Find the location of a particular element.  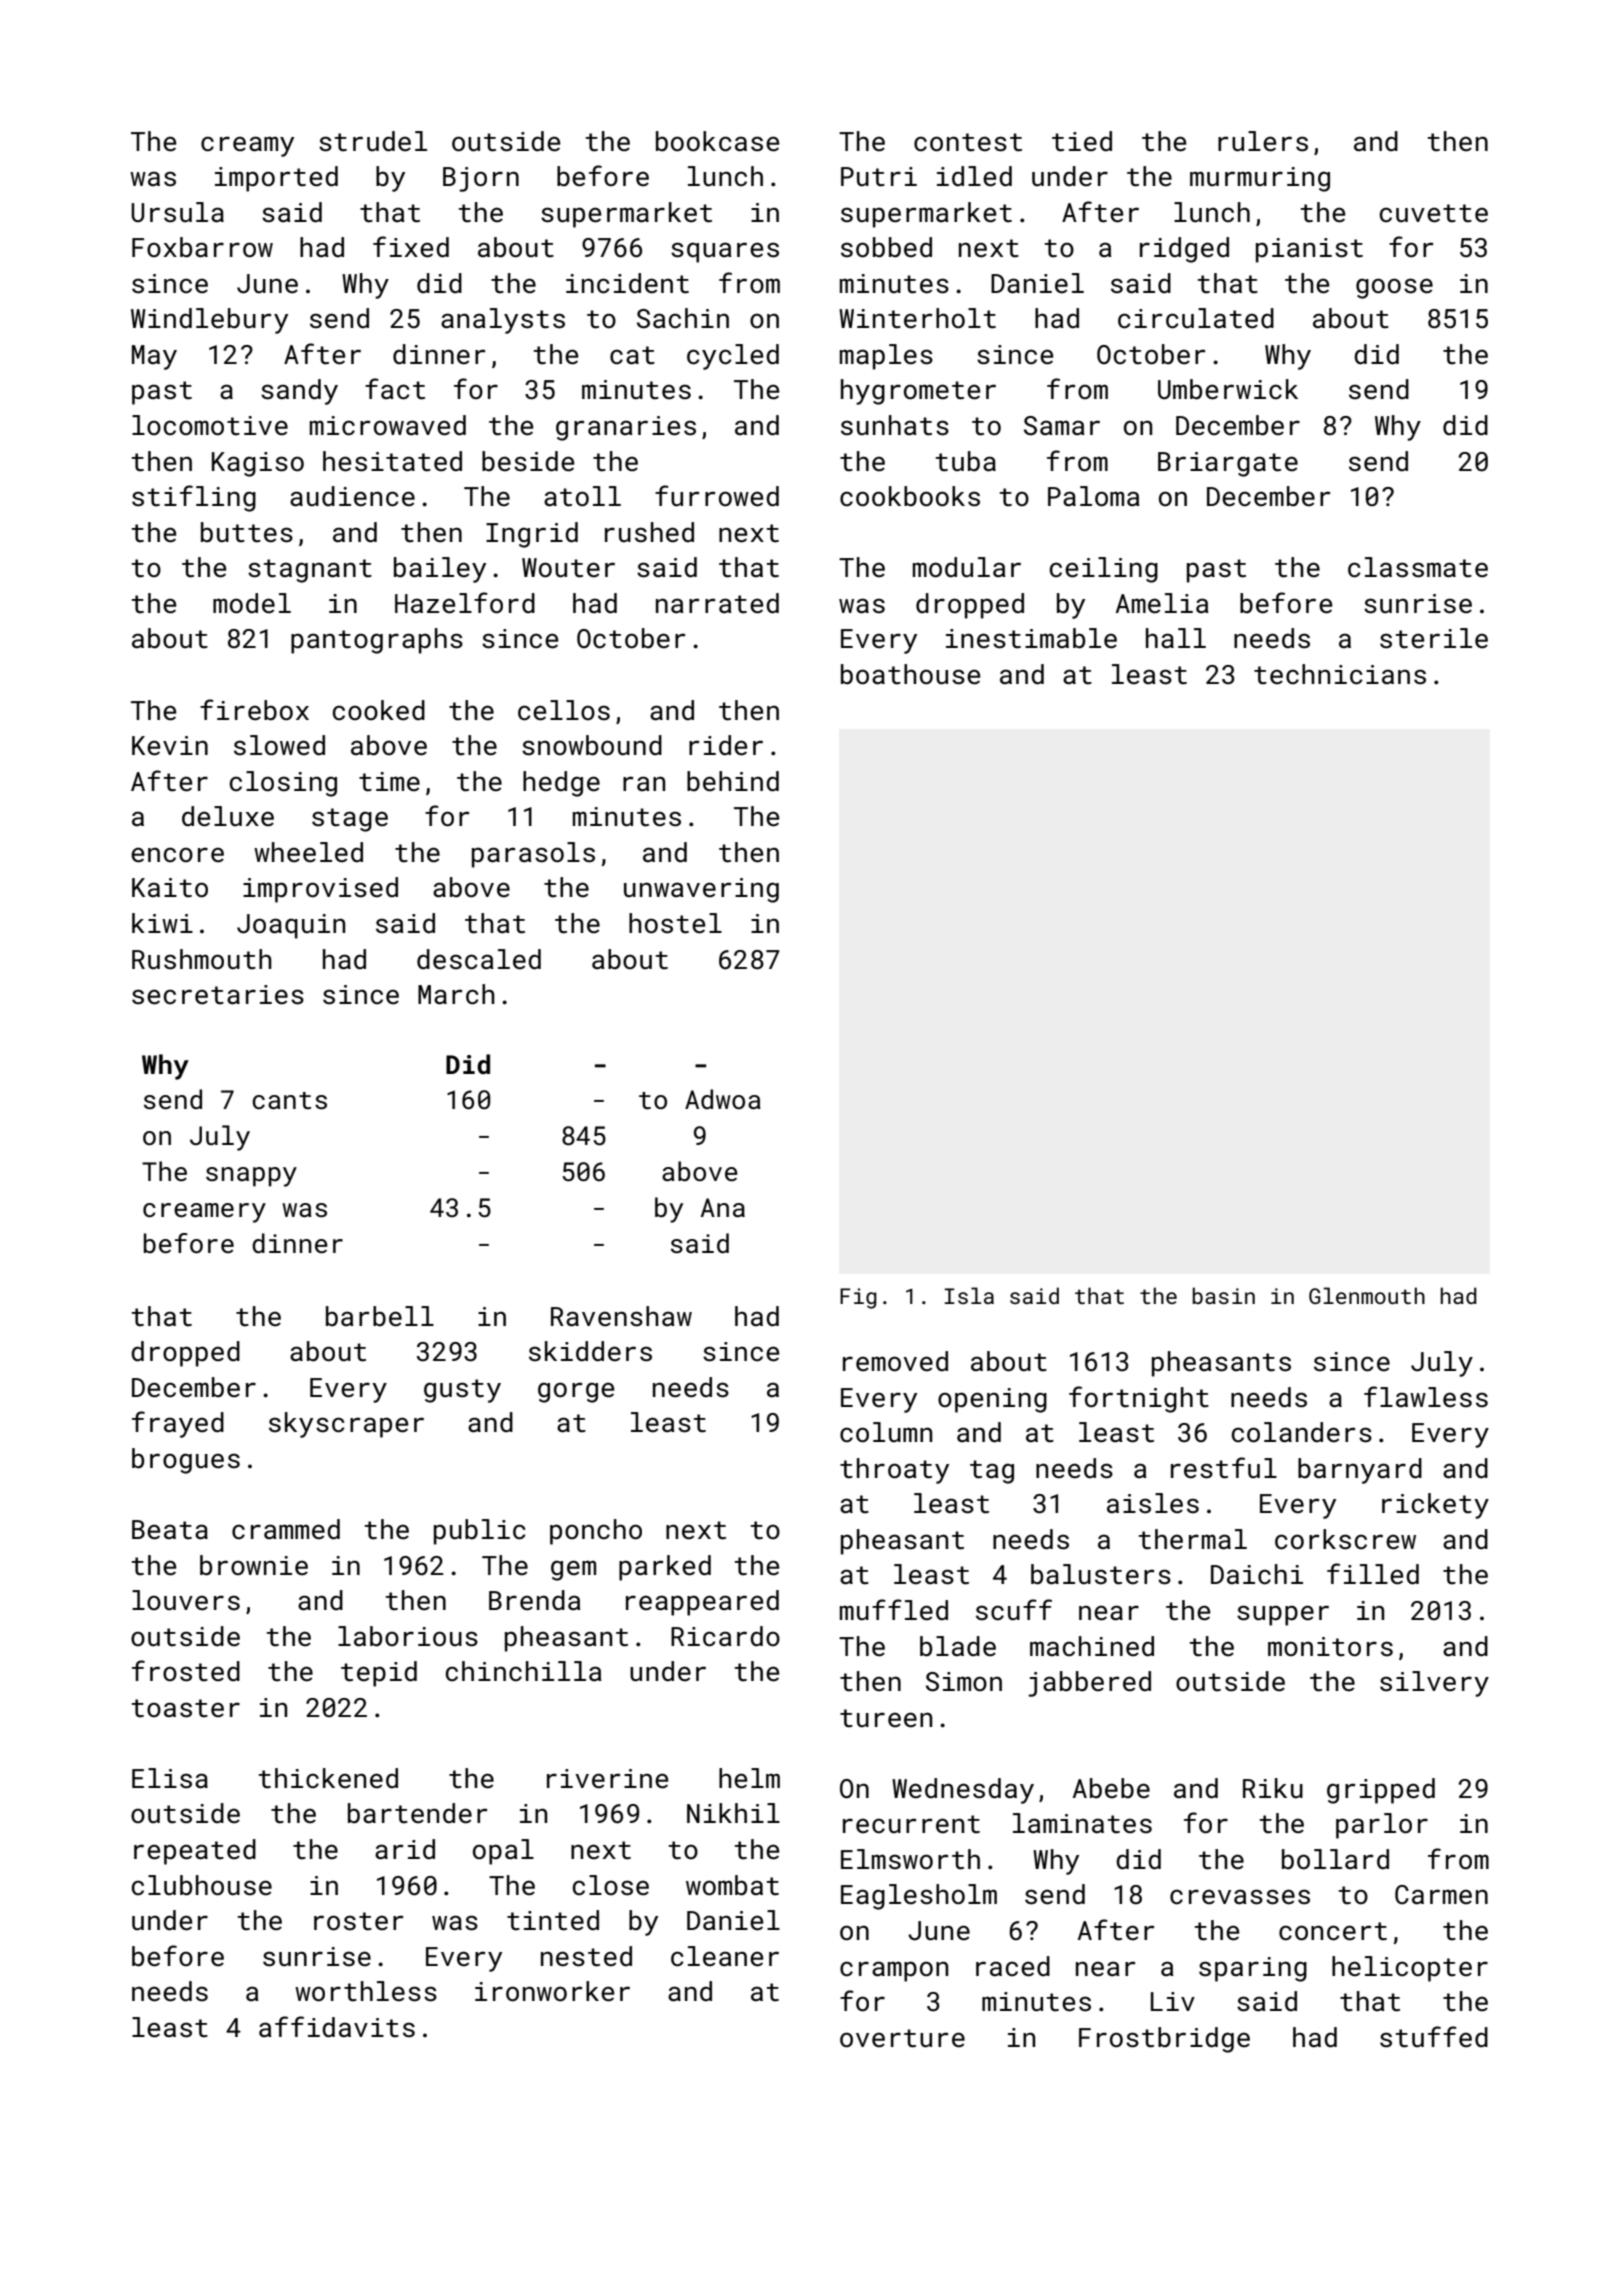

basin is located at coordinates (1224, 1295).
